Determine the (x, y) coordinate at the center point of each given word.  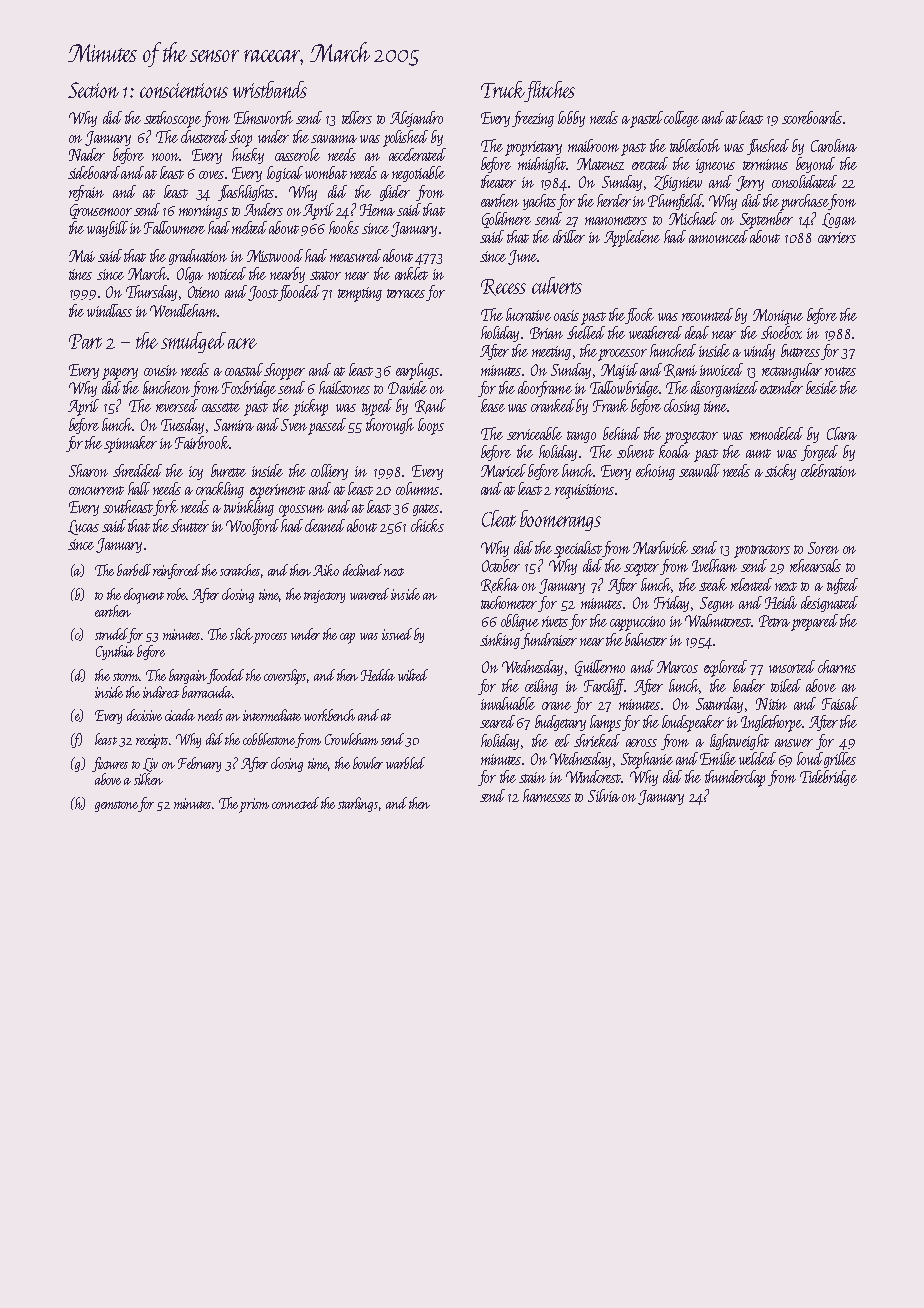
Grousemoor (101, 211)
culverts (557, 285)
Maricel (503, 470)
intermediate (272, 715)
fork (165, 508)
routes (840, 371)
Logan (839, 220)
